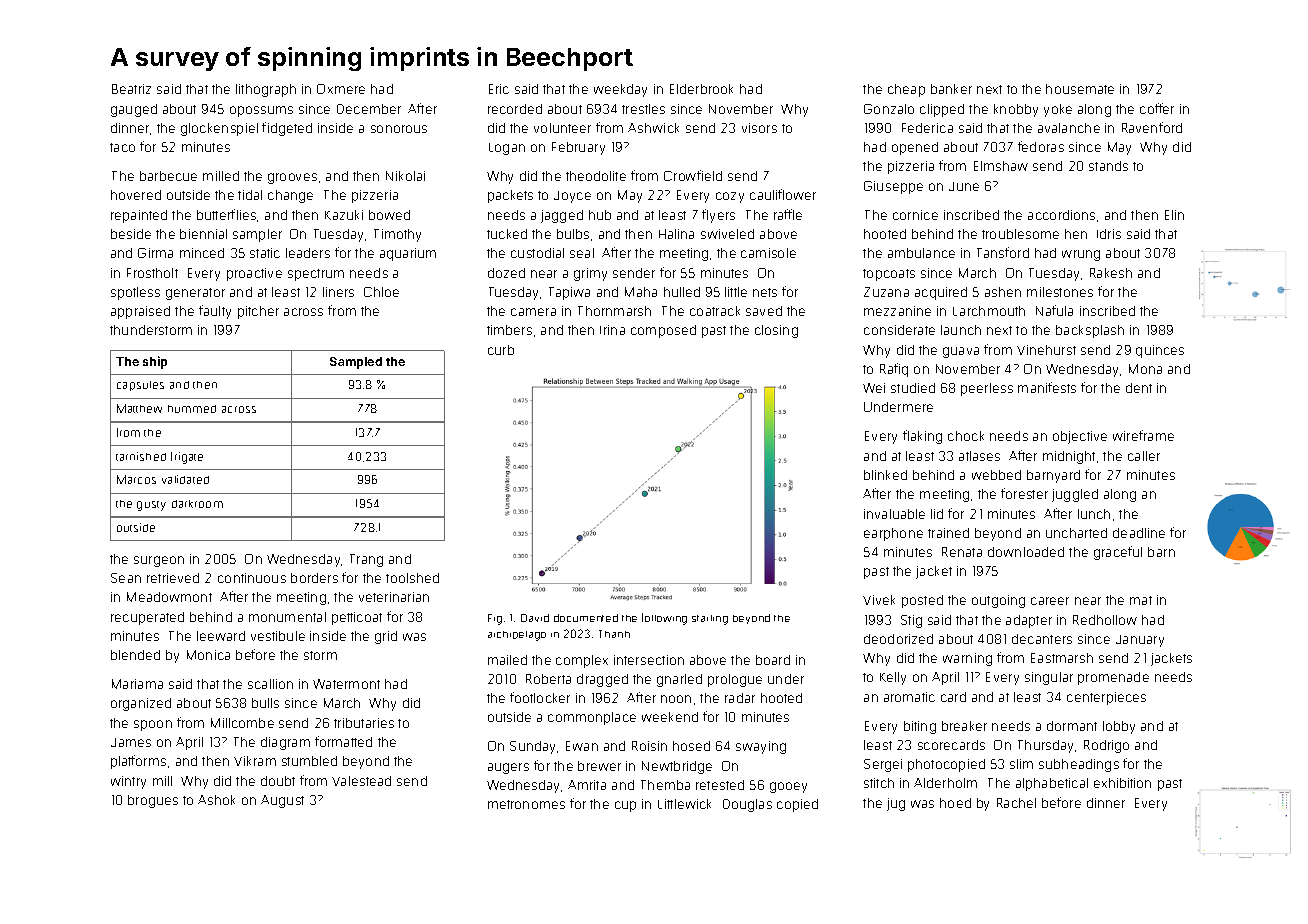 Image resolution: width=1308 pixels, height=924 pixels. I want to click on Meadowmont, so click(169, 597).
